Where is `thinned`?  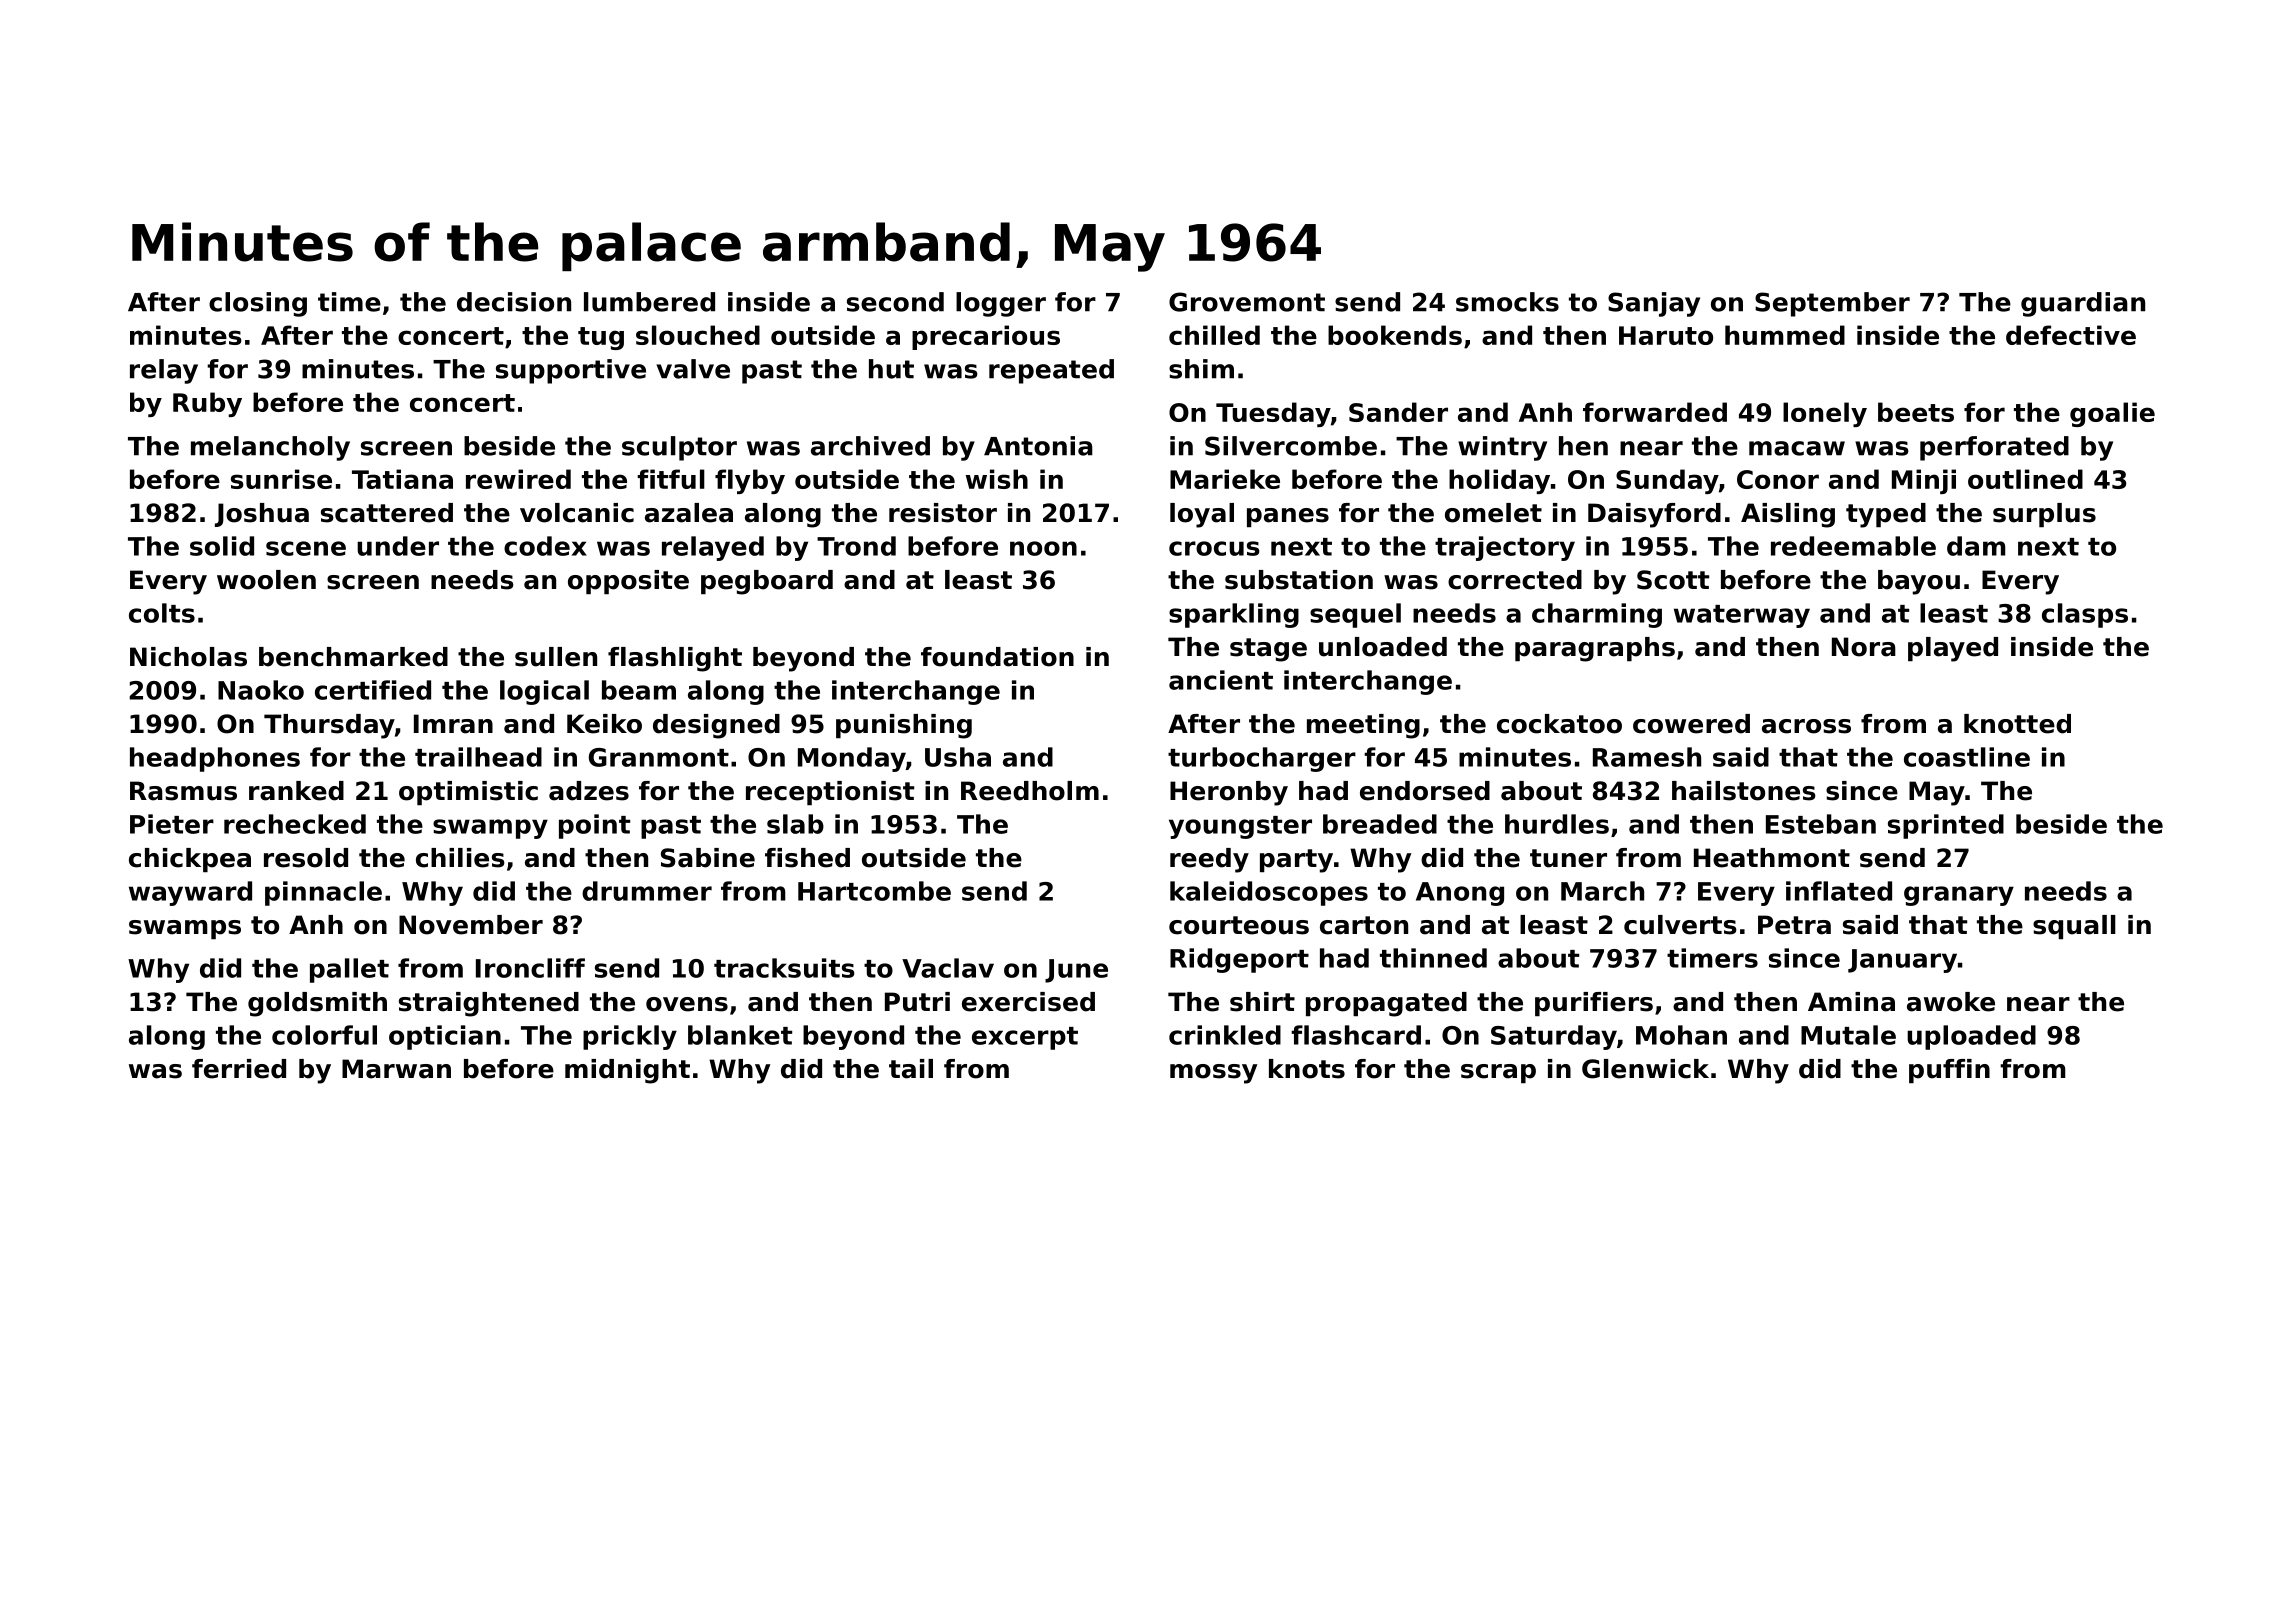
thinned is located at coordinates (1433, 958).
